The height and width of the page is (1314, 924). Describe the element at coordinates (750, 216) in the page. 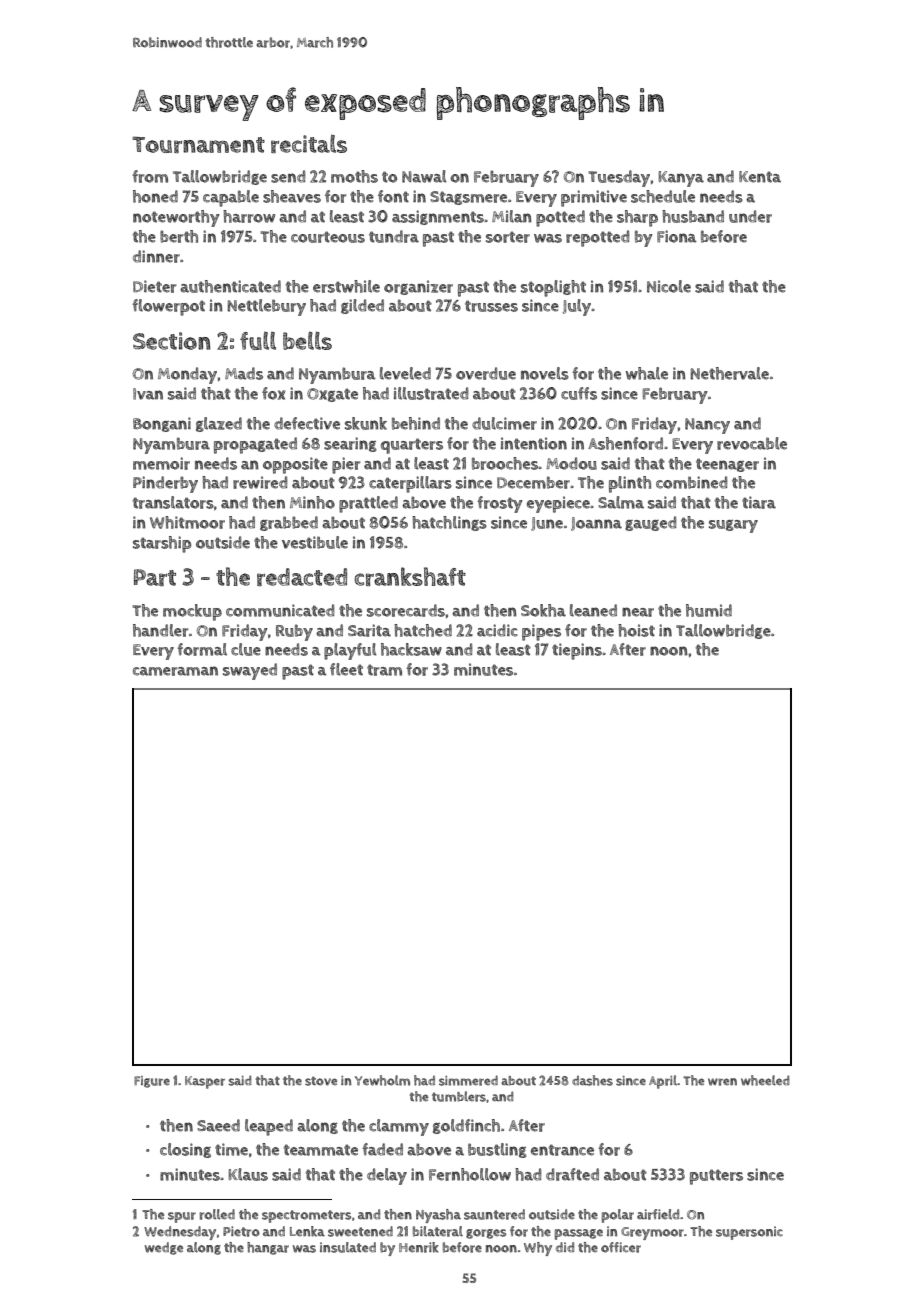

I see `under` at that location.
